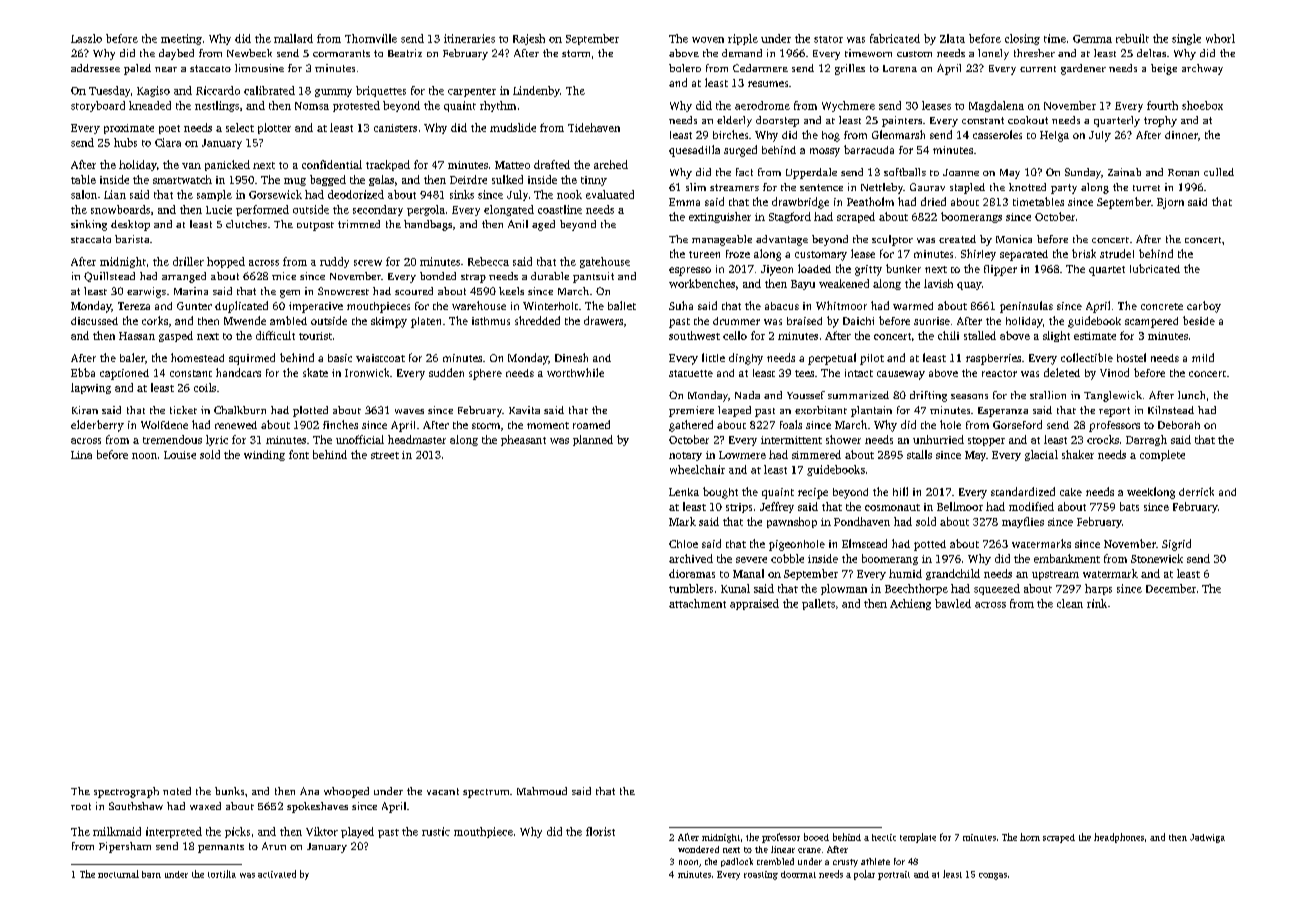  I want to click on activated, so click(277, 874).
